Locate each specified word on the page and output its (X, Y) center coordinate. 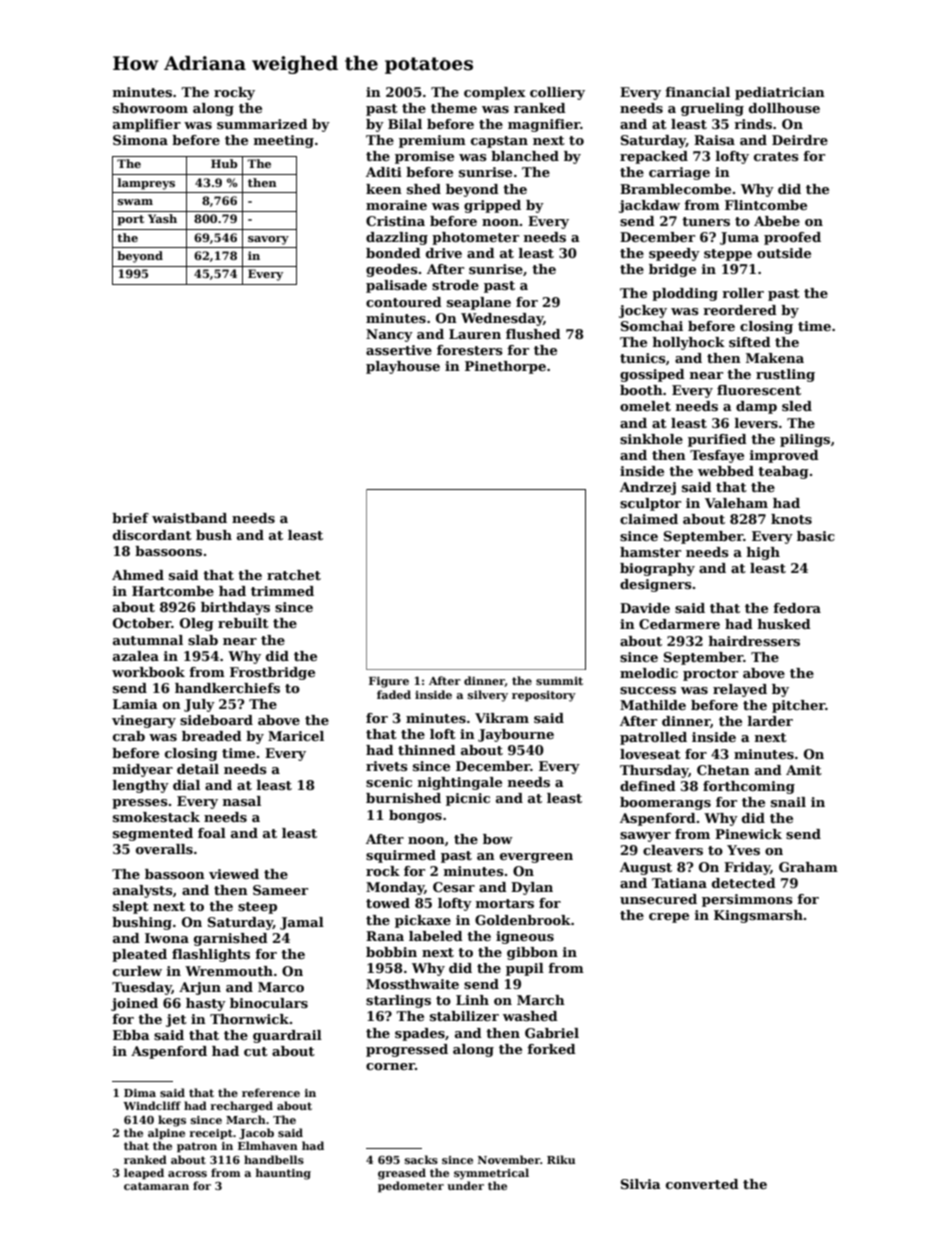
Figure (389, 682)
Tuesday (142, 988)
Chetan (723, 770)
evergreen (536, 858)
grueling (712, 109)
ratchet (294, 575)
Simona (140, 140)
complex (495, 93)
